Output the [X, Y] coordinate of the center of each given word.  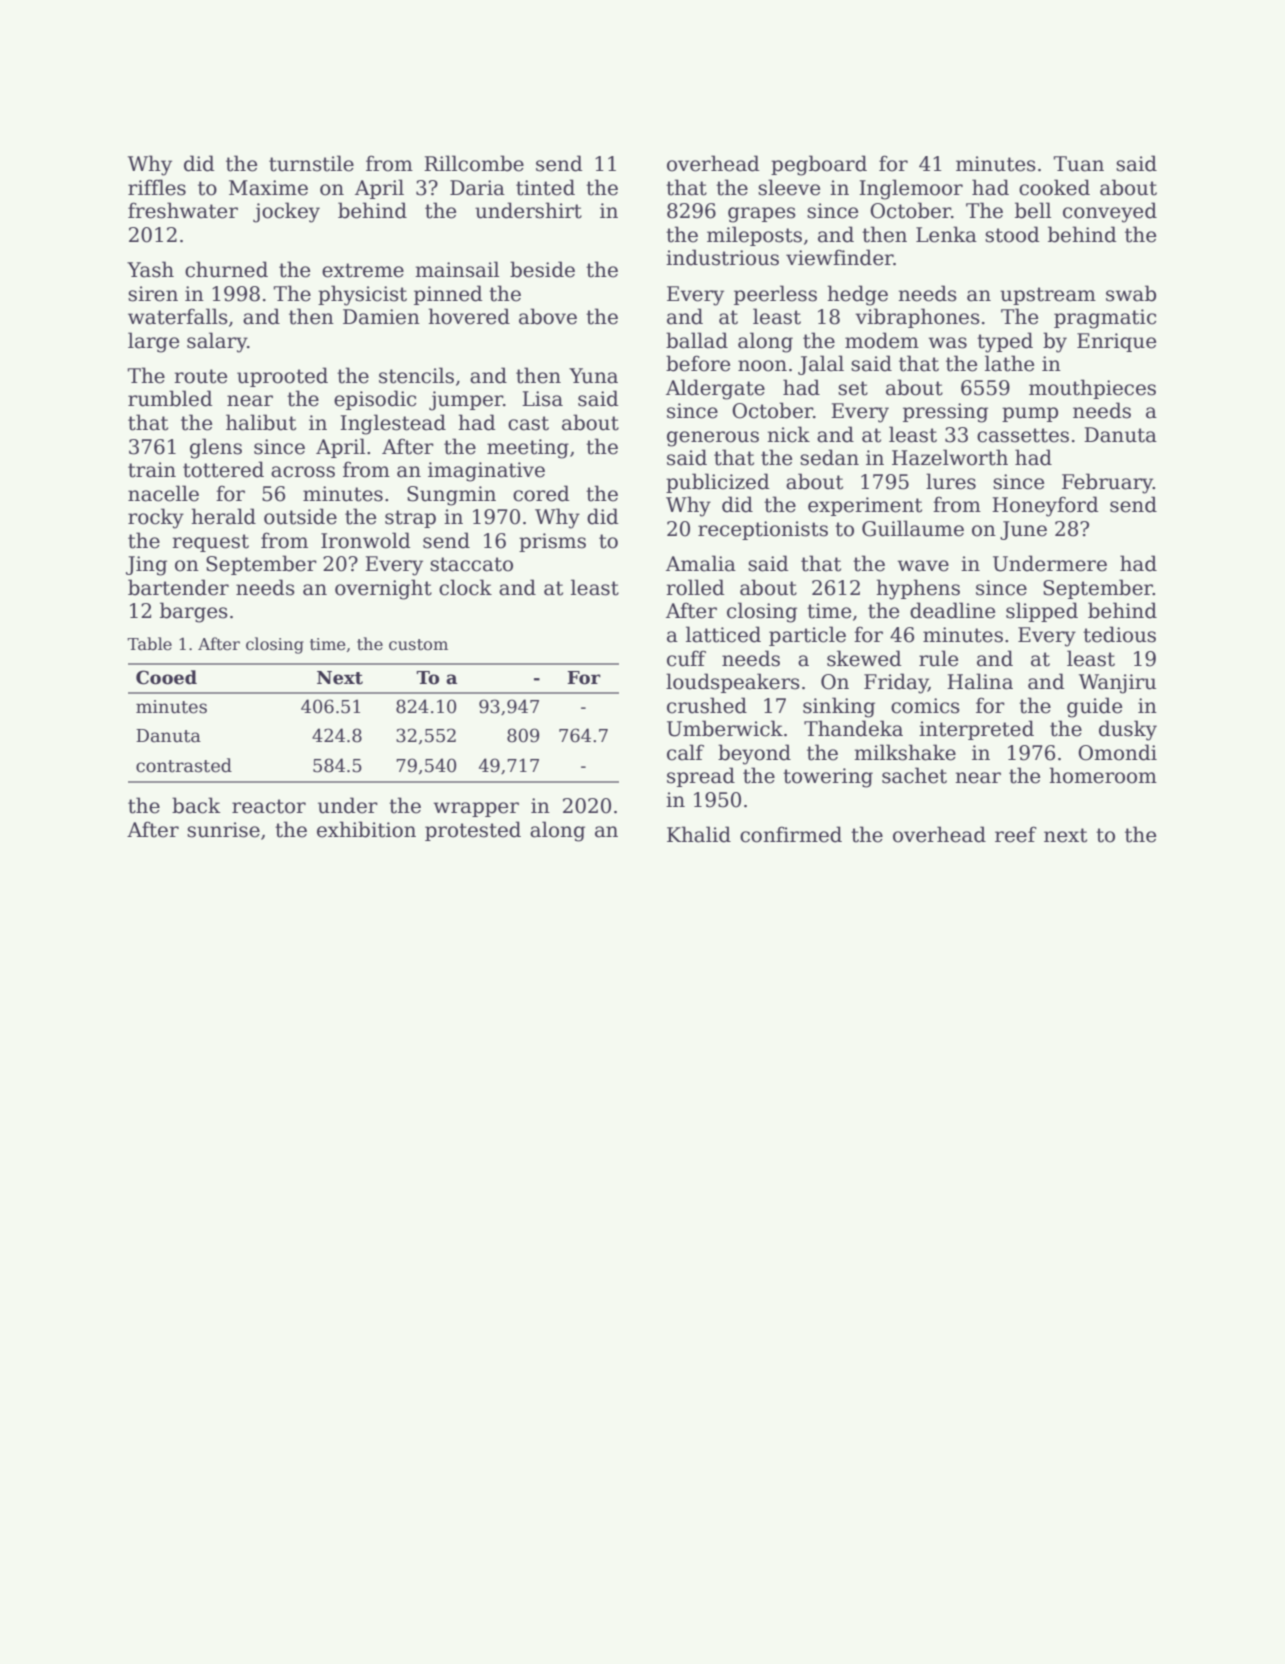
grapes [762, 215]
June [1023, 530]
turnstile [311, 163]
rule [938, 658]
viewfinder [840, 257]
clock [465, 587]
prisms [552, 542]
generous [713, 439]
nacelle [163, 493]
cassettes [1023, 435]
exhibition [366, 829]
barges [194, 612]
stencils [416, 375]
